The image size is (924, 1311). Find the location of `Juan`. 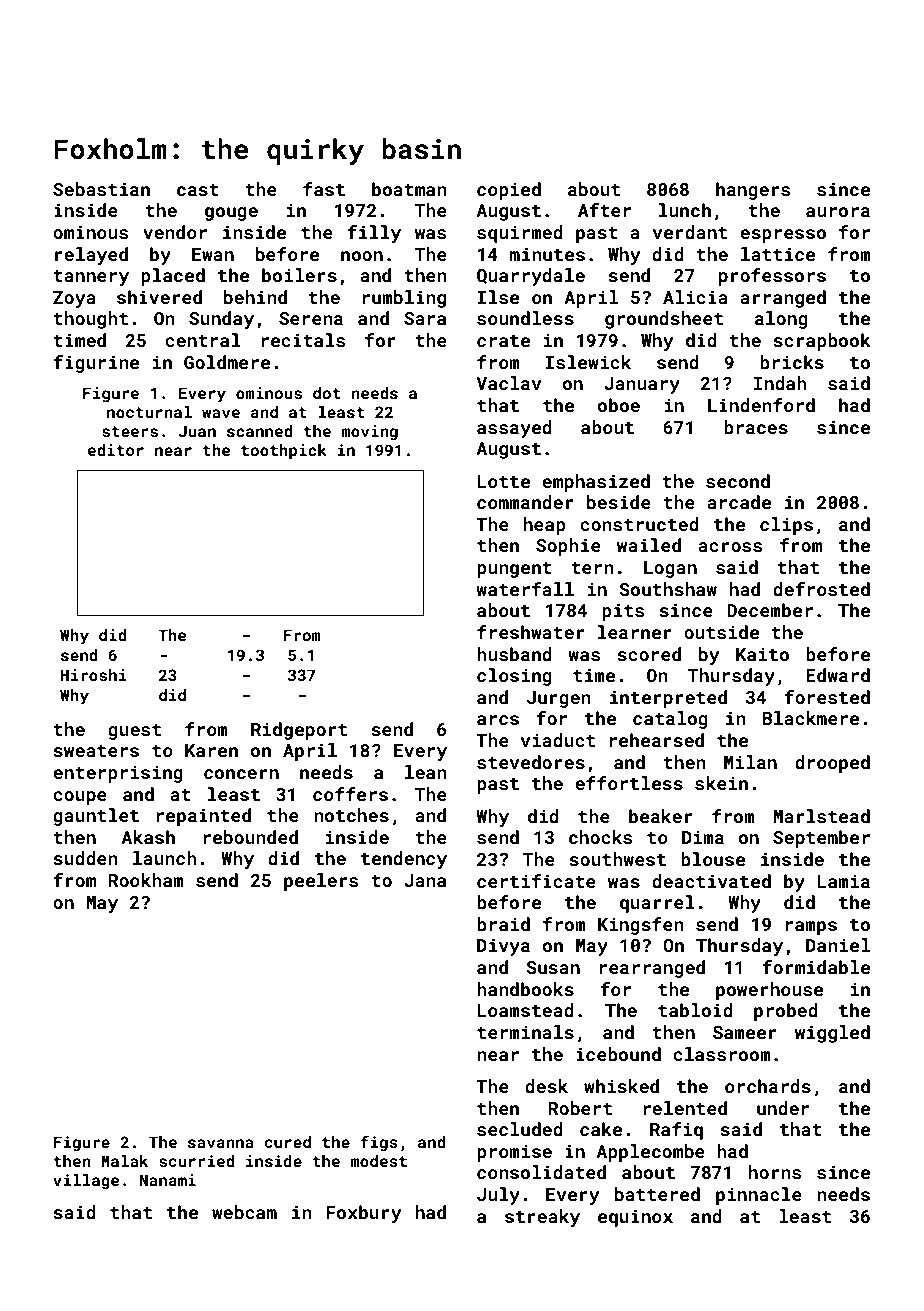

Juan is located at coordinates (197, 431).
